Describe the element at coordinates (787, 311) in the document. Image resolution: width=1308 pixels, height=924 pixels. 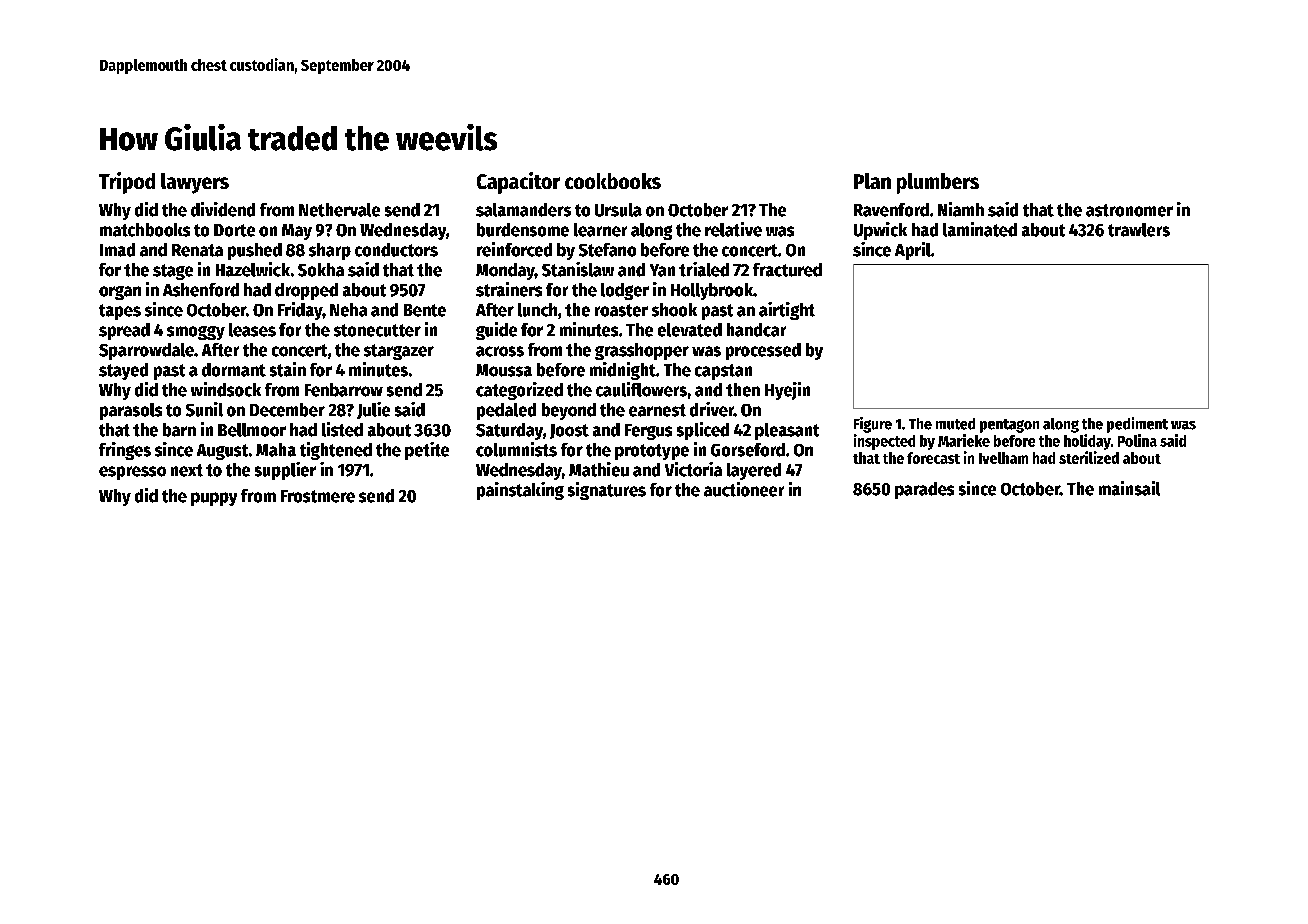
I see `airtight` at that location.
